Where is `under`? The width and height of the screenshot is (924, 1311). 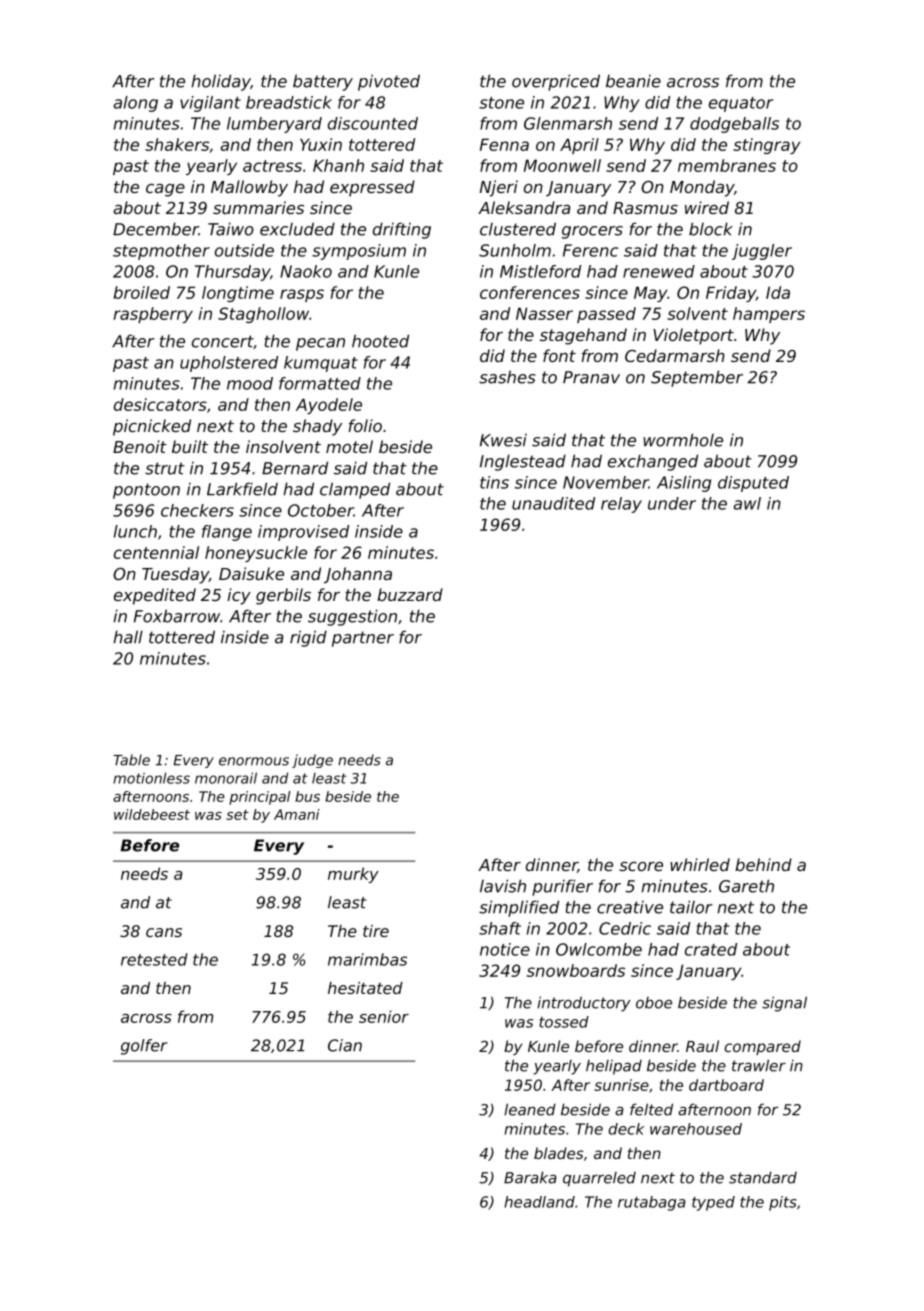
under is located at coordinates (672, 503).
